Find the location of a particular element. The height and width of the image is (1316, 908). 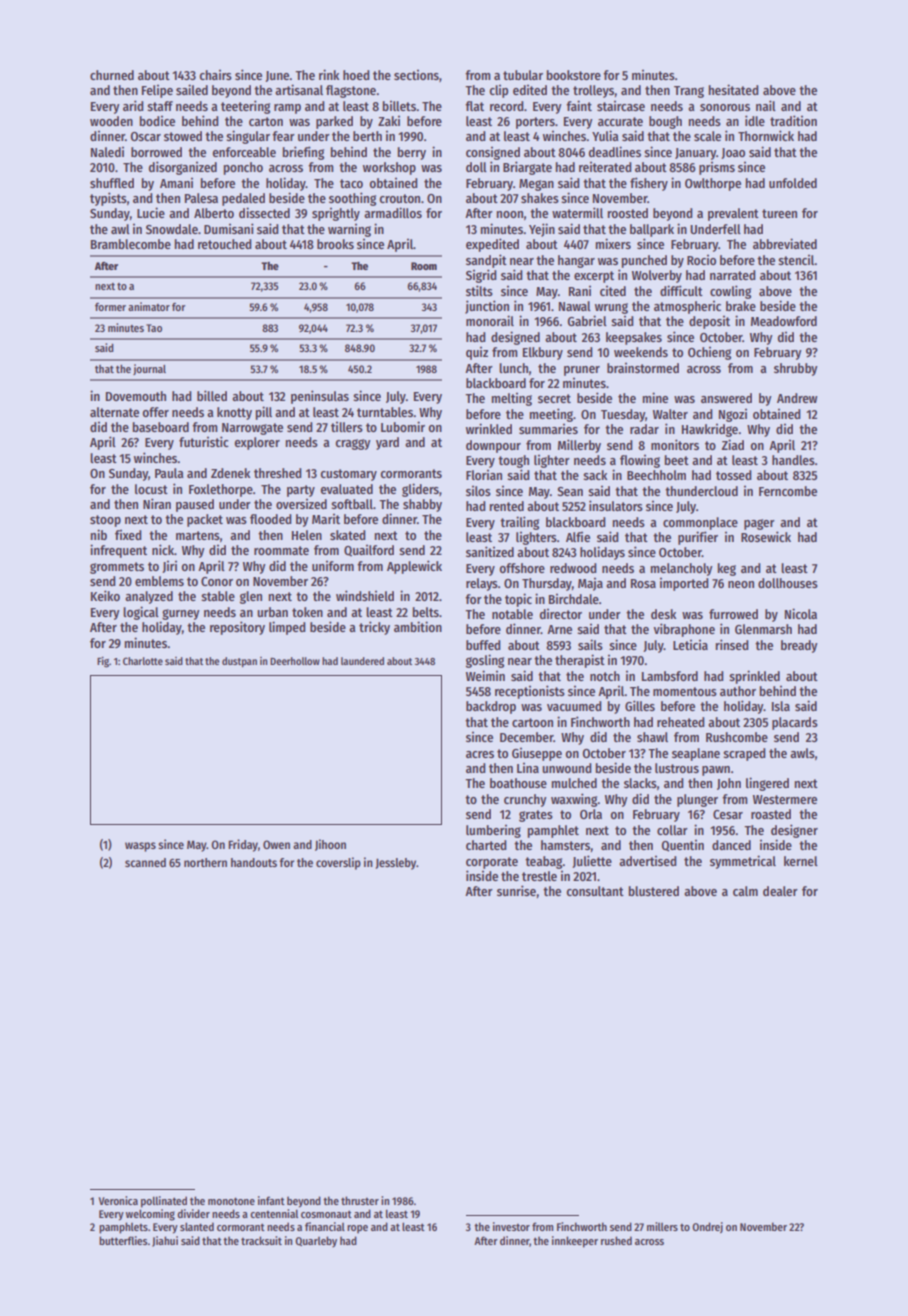

prevalent is located at coordinates (733, 214).
